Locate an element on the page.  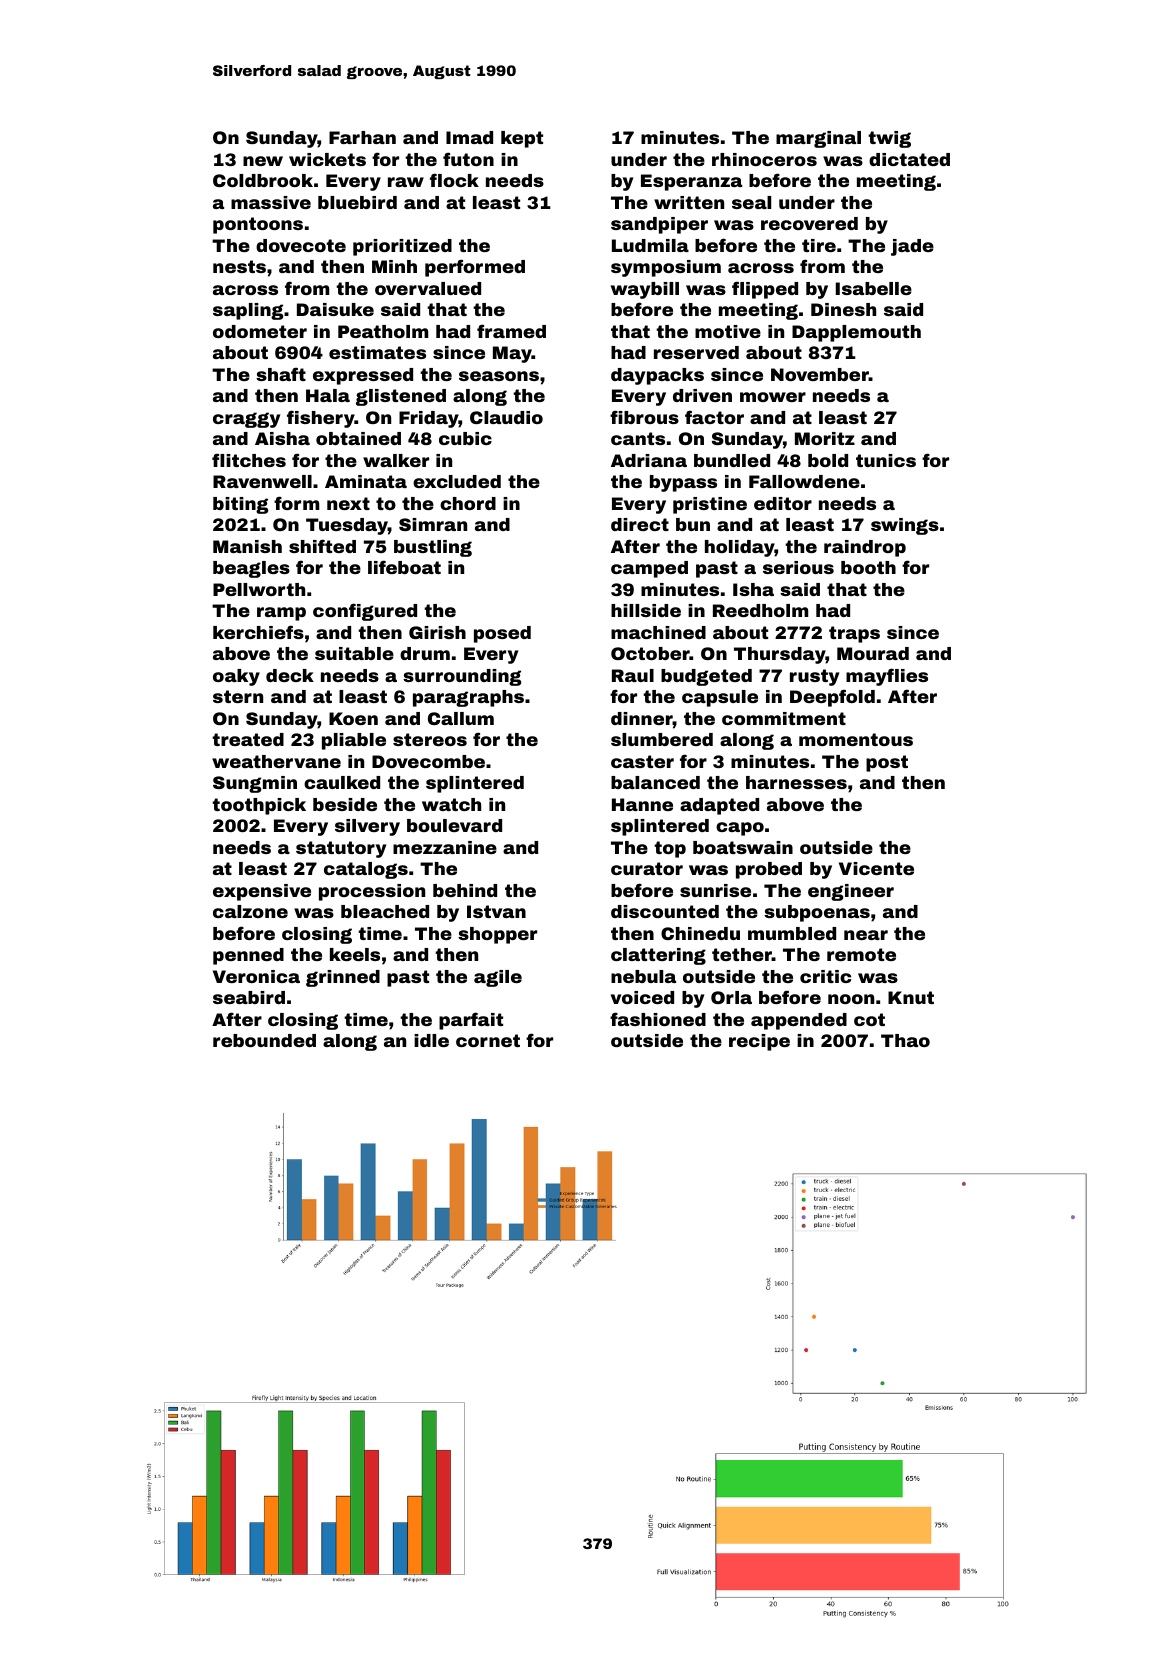
weathervane is located at coordinates (276, 761).
